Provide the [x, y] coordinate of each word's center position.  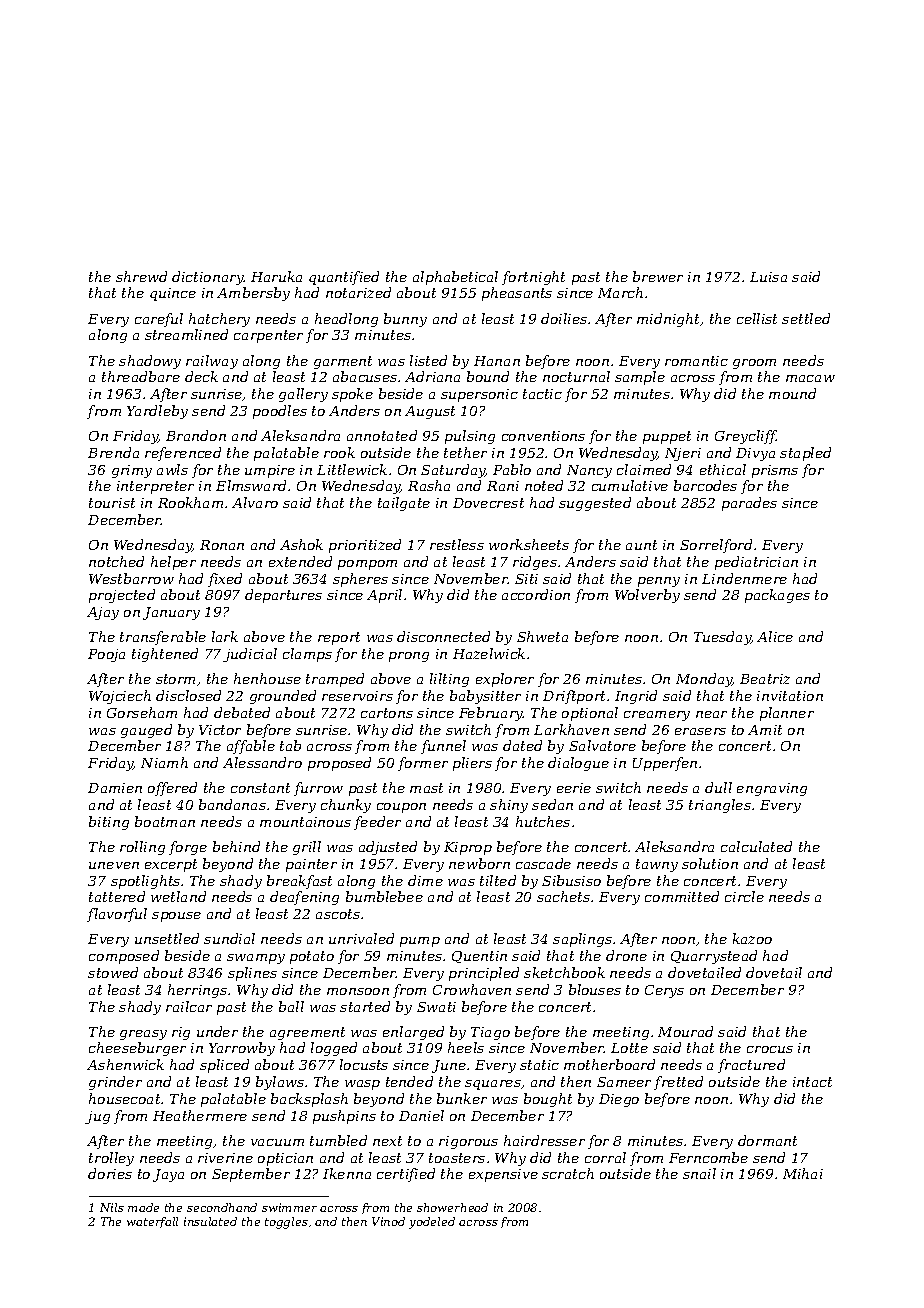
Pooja [106, 655]
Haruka [276, 276]
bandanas [232, 804]
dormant [767, 1140]
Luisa [768, 277]
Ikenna [347, 1173]
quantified [344, 278]
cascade [543, 863]
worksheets [529, 544]
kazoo [752, 938]
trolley [111, 1159]
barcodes [705, 485]
